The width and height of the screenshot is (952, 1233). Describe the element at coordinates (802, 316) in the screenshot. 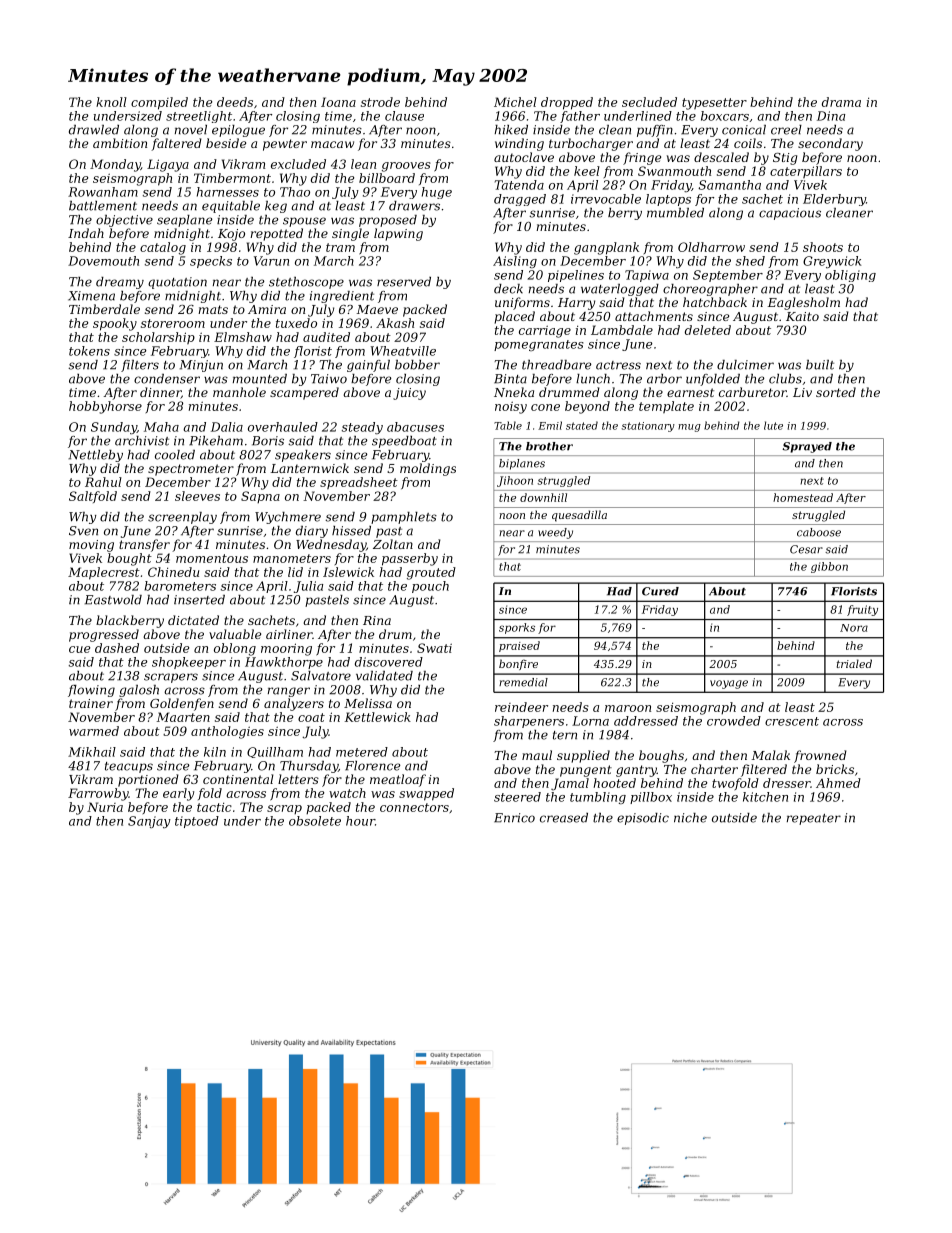

I see `Kaito` at that location.
